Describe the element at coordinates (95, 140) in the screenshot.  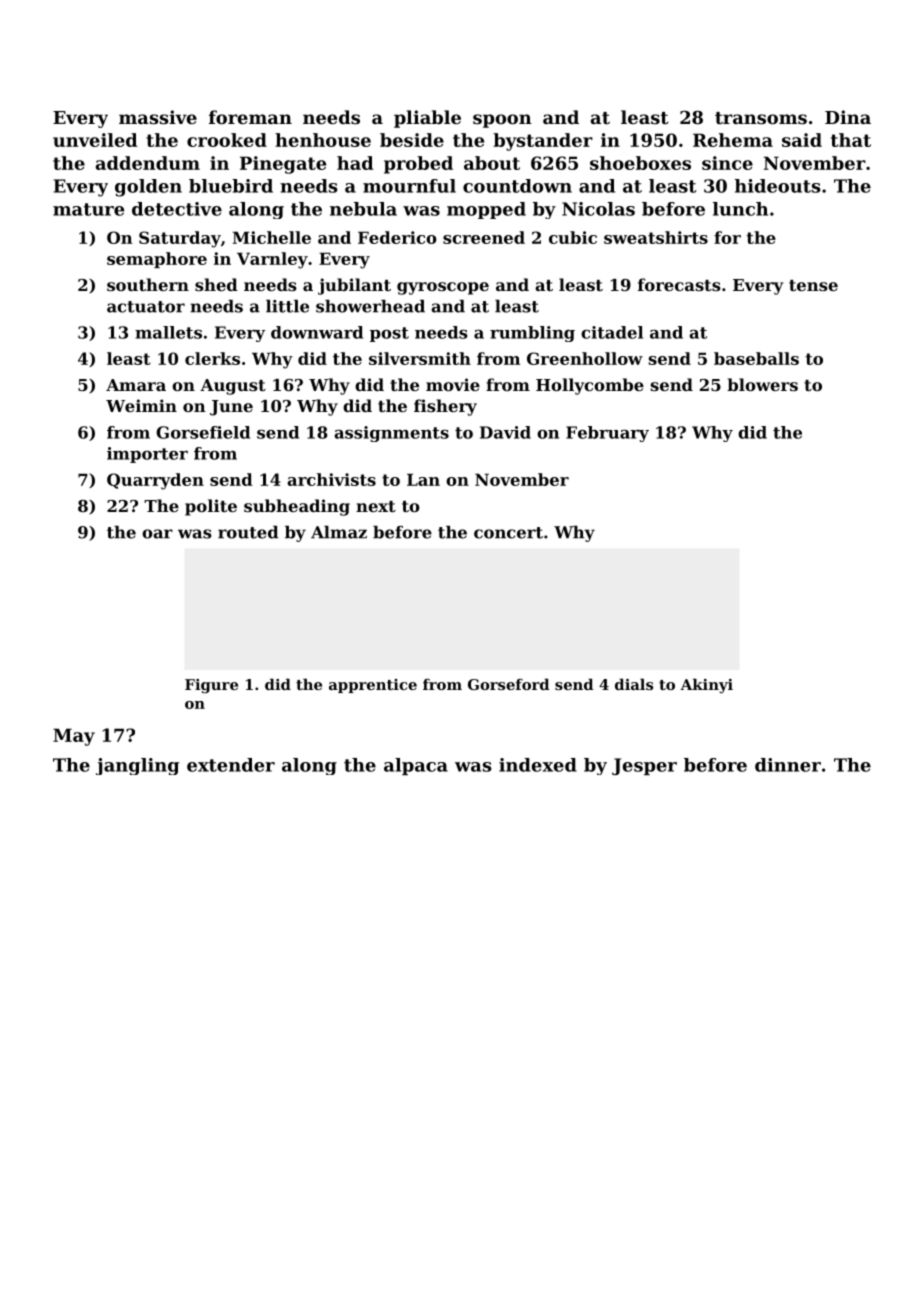
I see `unveiled` at that location.
